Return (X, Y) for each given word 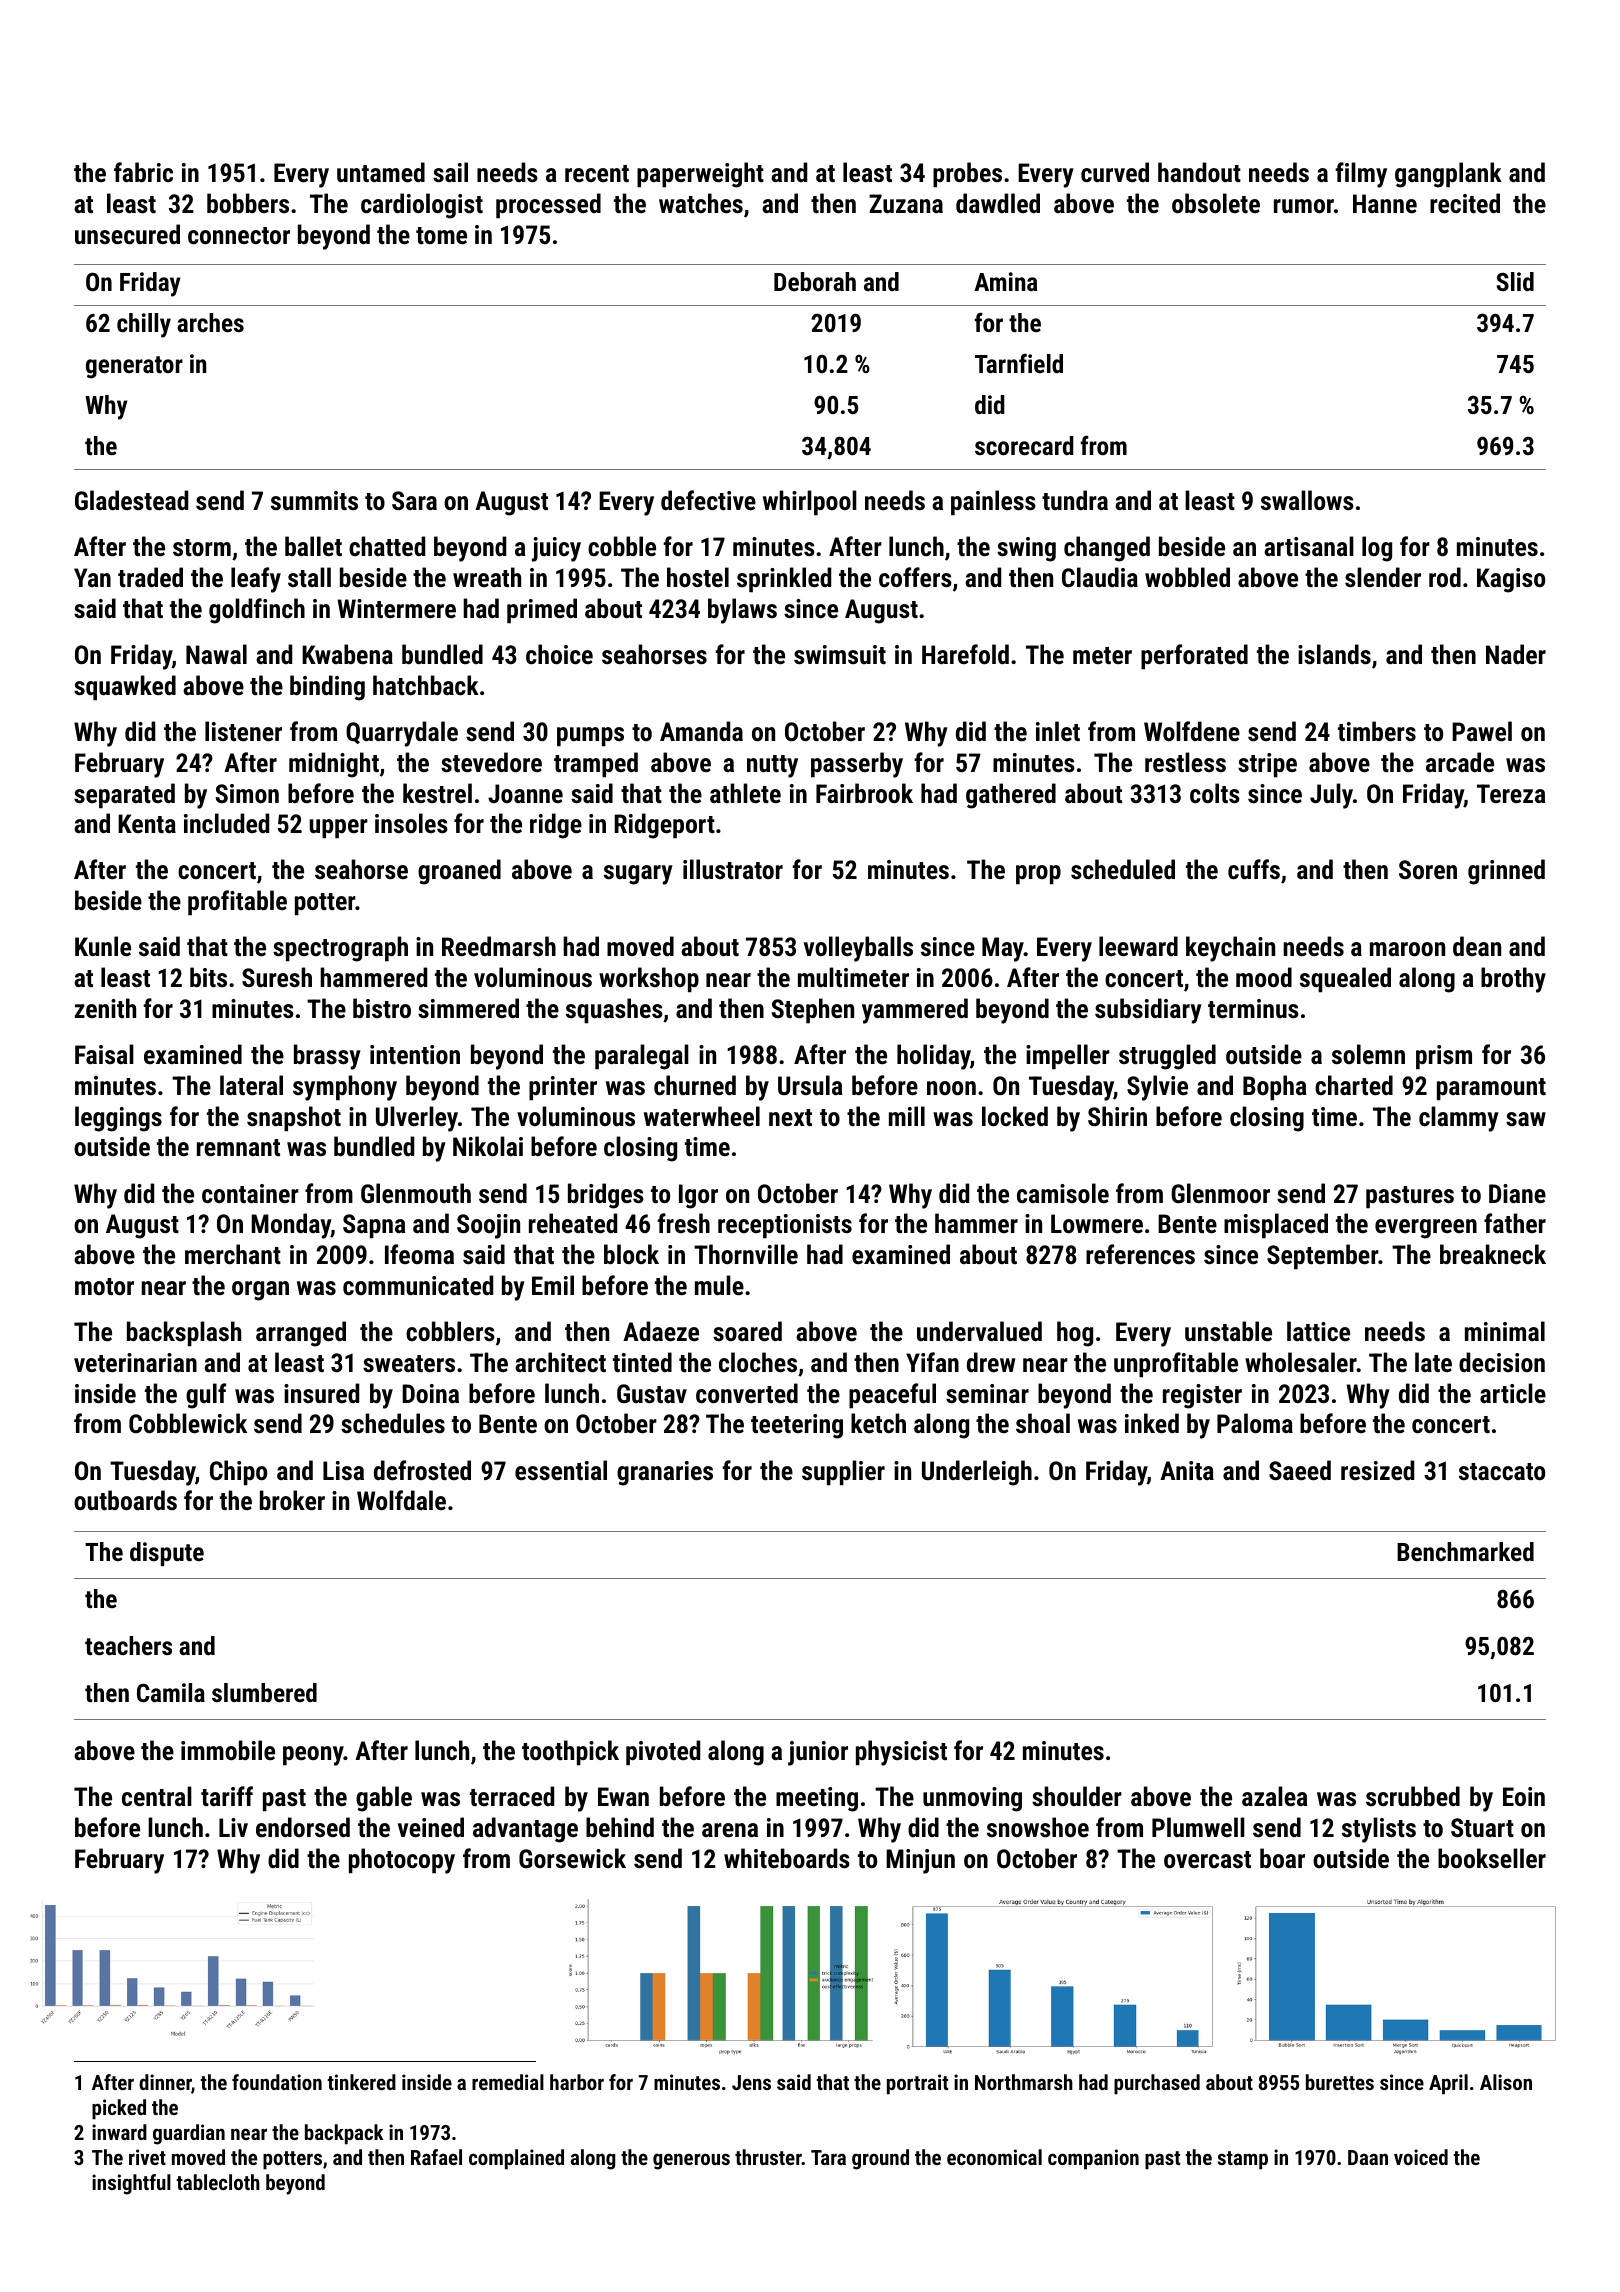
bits (208, 977)
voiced (1421, 2157)
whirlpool (810, 503)
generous (691, 2161)
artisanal (1309, 546)
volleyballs (858, 949)
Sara (414, 500)
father (1515, 1223)
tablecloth (218, 2182)
